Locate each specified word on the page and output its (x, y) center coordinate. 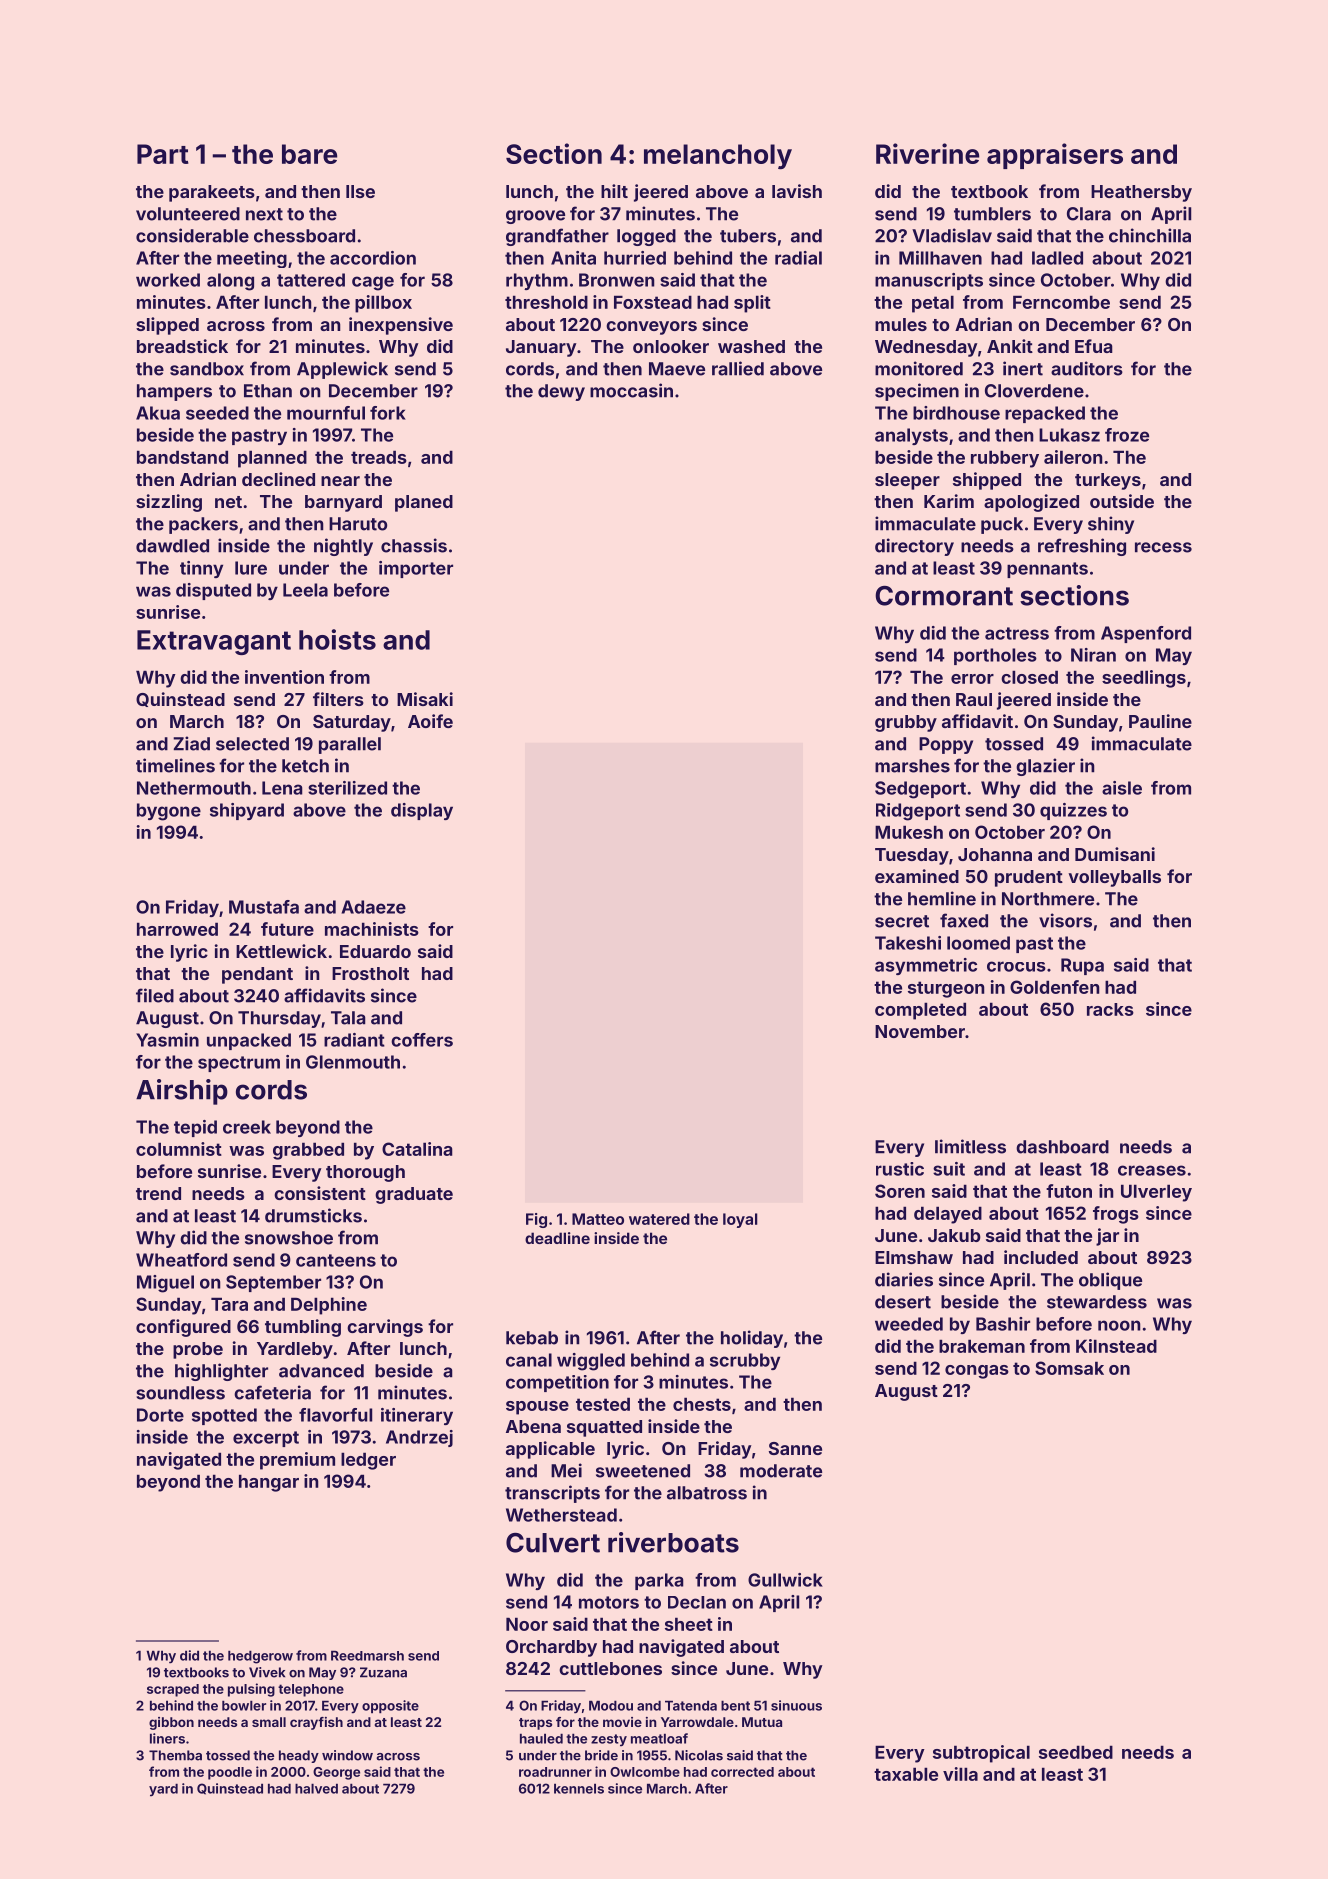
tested (603, 1404)
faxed (964, 920)
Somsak (1069, 1368)
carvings (385, 1328)
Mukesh (909, 832)
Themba (175, 1755)
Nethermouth (194, 788)
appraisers (1055, 156)
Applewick (342, 370)
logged (646, 237)
